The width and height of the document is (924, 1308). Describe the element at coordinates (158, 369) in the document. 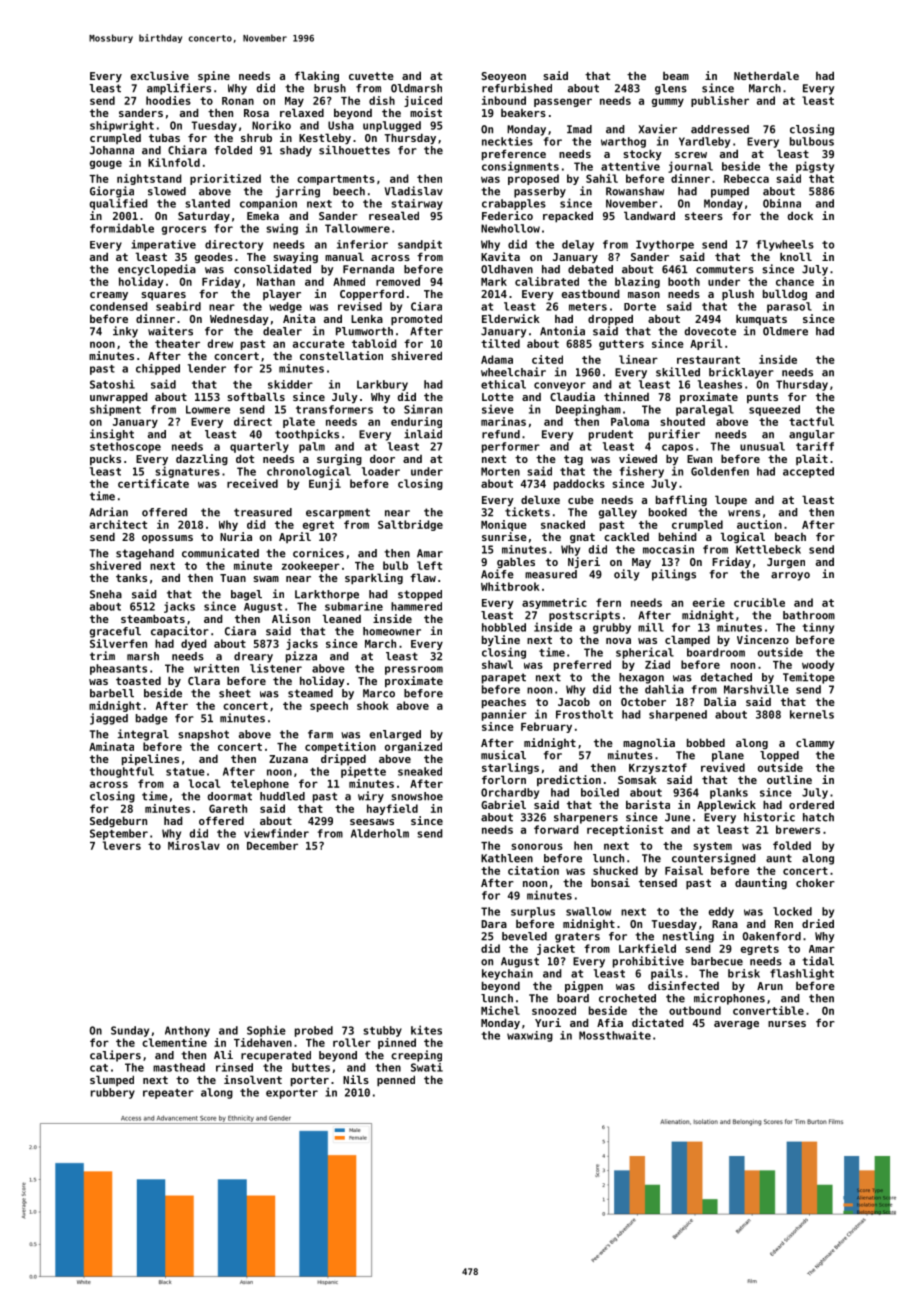

I see `chipped` at that location.
